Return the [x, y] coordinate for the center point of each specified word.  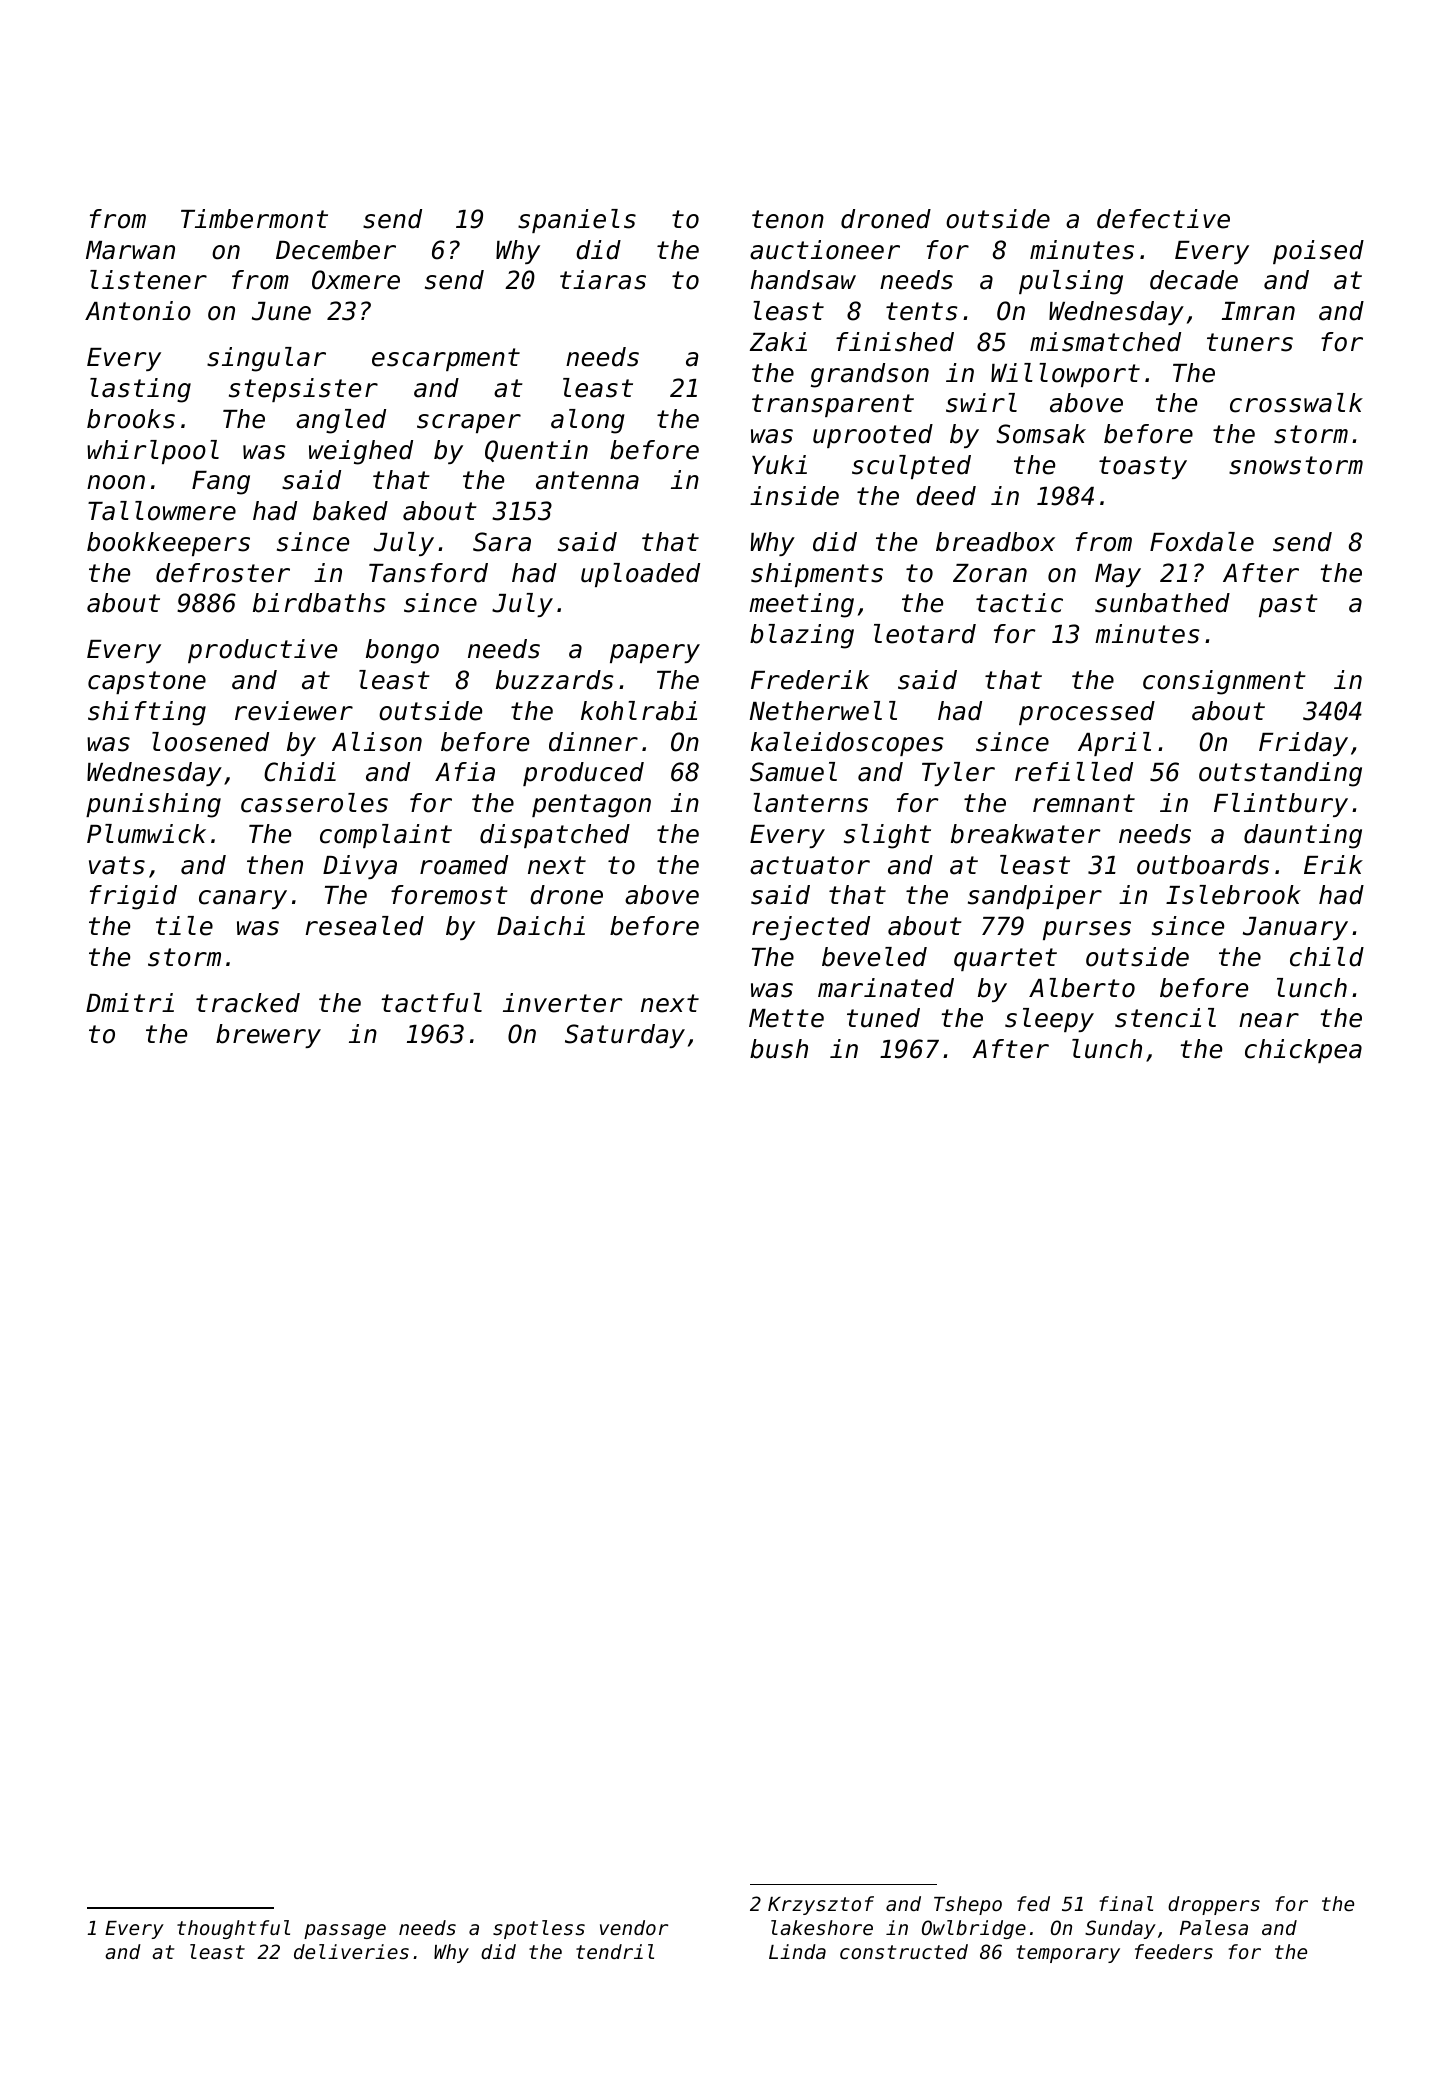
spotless [539, 1929]
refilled [1074, 772]
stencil [1165, 1018]
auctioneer [825, 250]
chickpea [1303, 1051]
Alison [377, 742]
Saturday [625, 1036]
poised [1318, 252]
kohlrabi [639, 711]
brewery [268, 1036]
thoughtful [233, 1929]
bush [779, 1049]
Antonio [138, 311]
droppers [1214, 1905]
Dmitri [130, 1002]
